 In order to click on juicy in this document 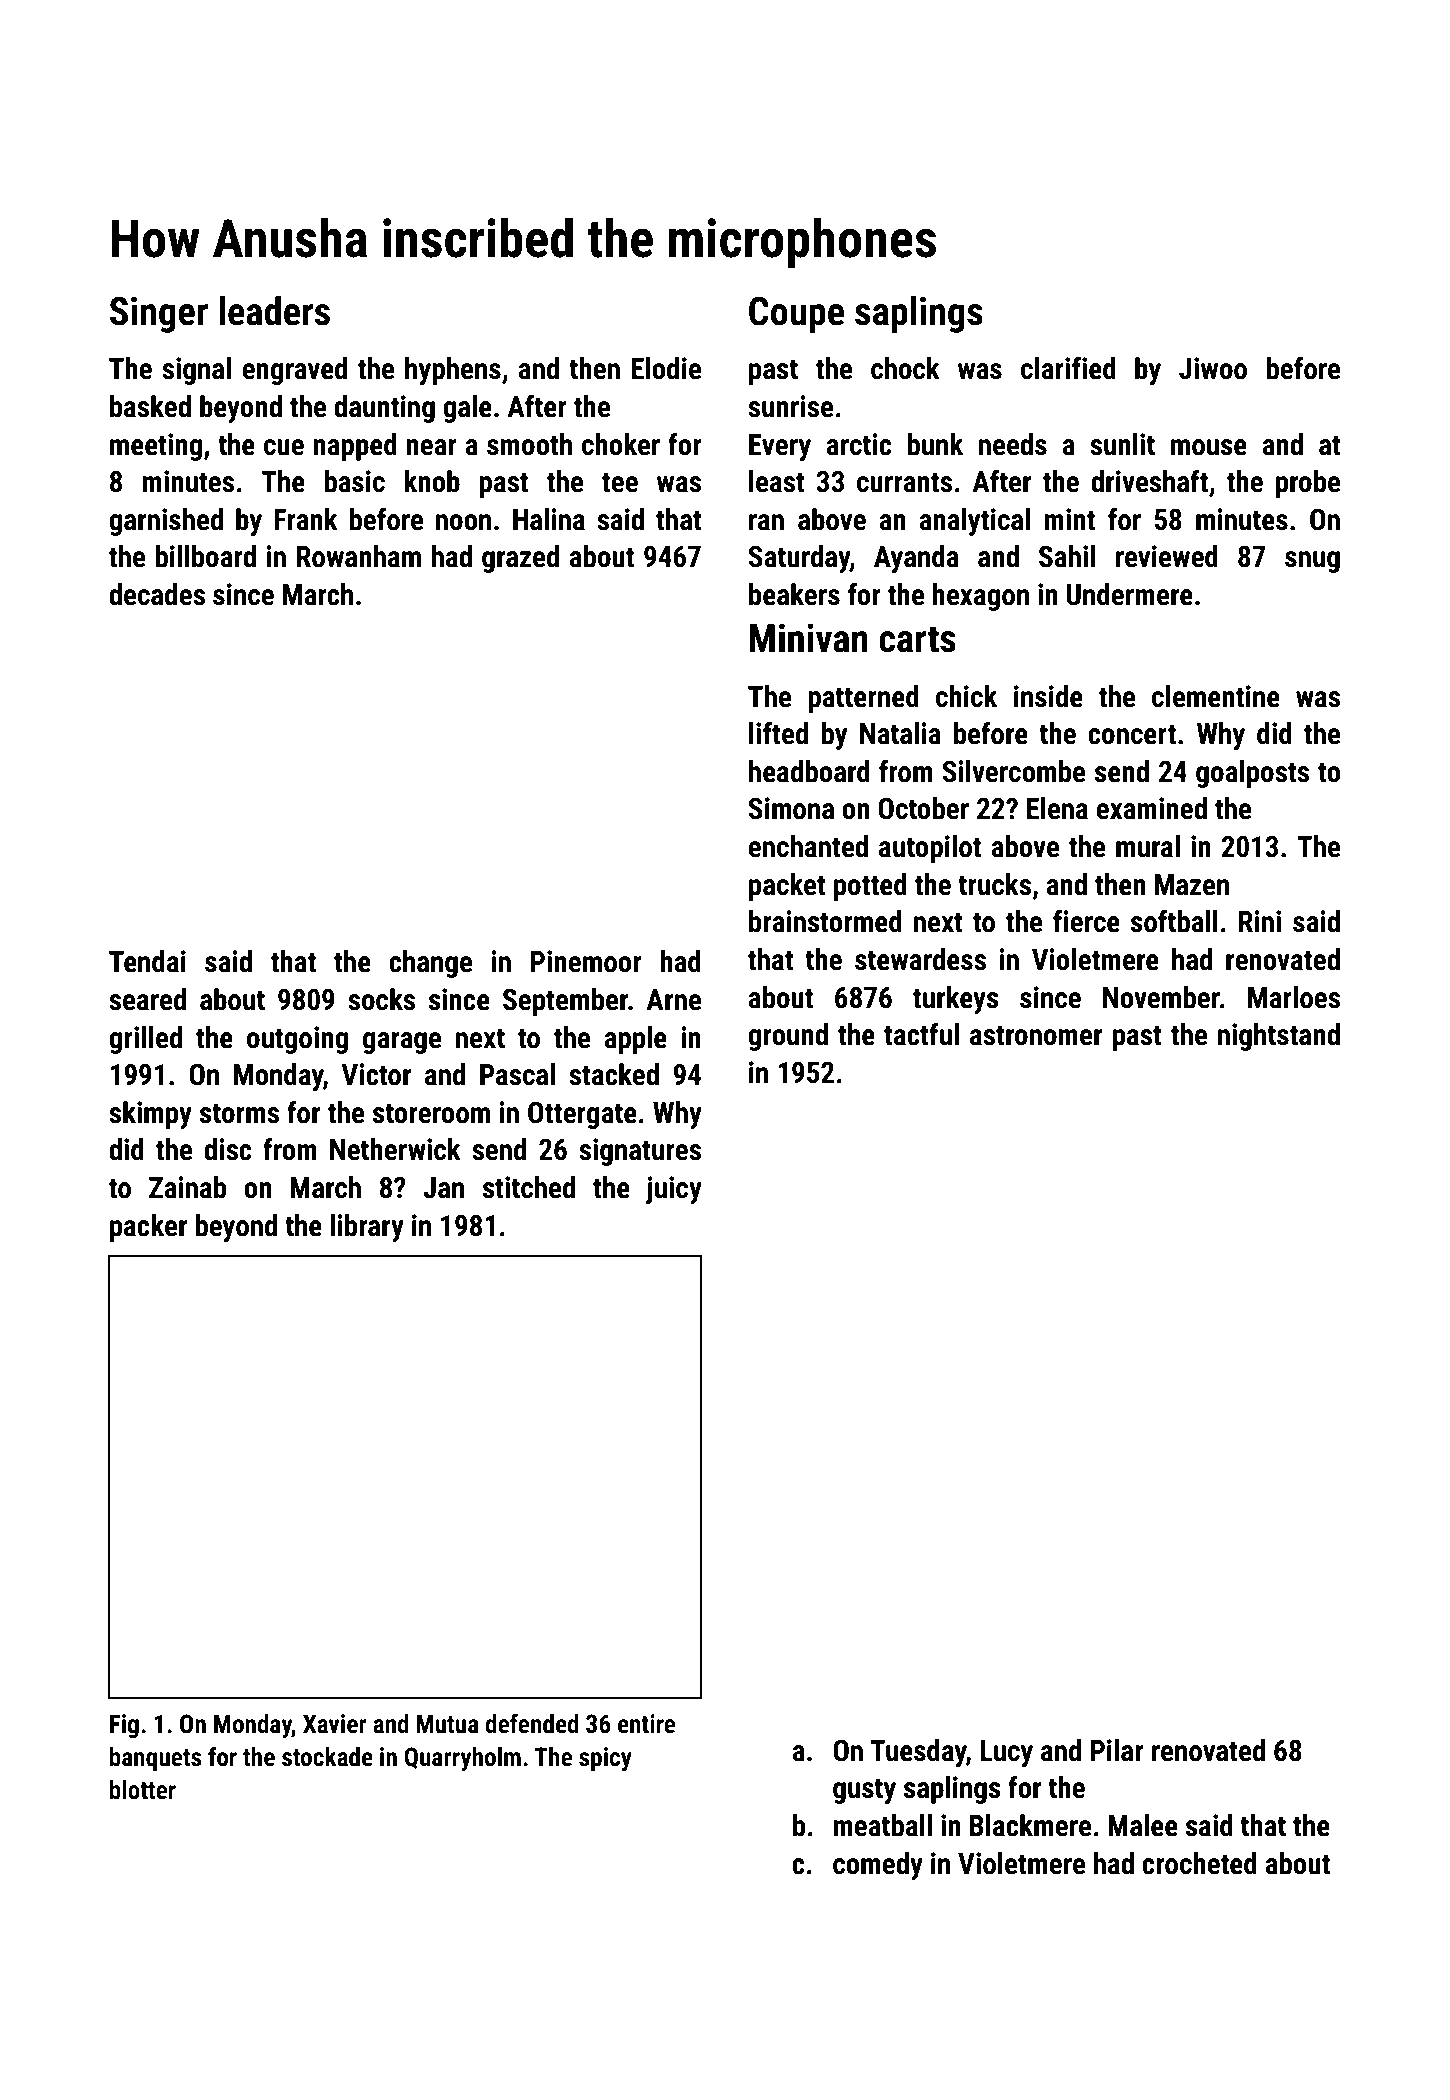, I will do `click(674, 1190)`.
